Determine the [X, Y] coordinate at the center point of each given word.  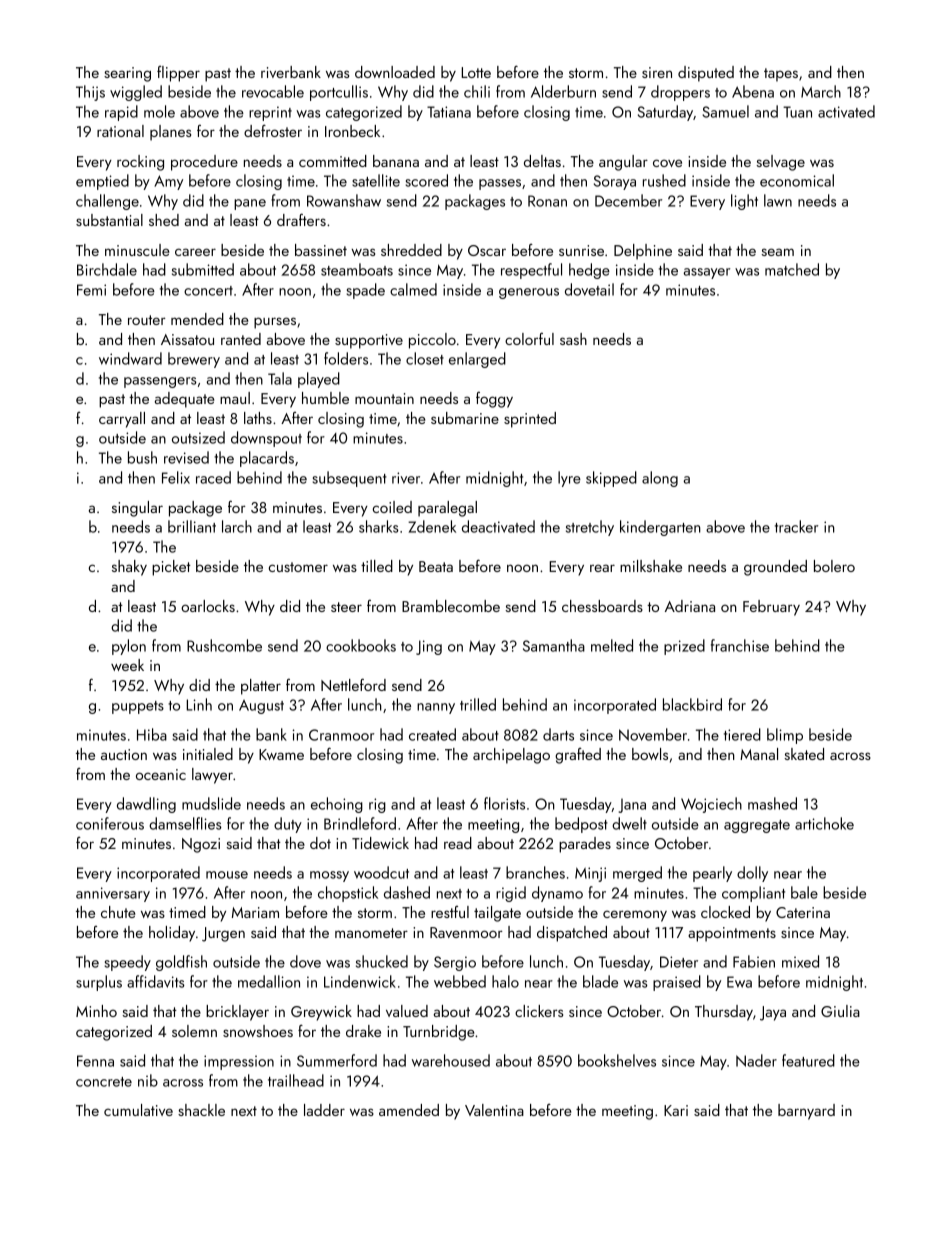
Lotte [476, 72]
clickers [539, 1011]
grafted [578, 756]
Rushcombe [224, 645]
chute [118, 912]
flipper [178, 74]
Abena [753, 91]
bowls [650, 754]
